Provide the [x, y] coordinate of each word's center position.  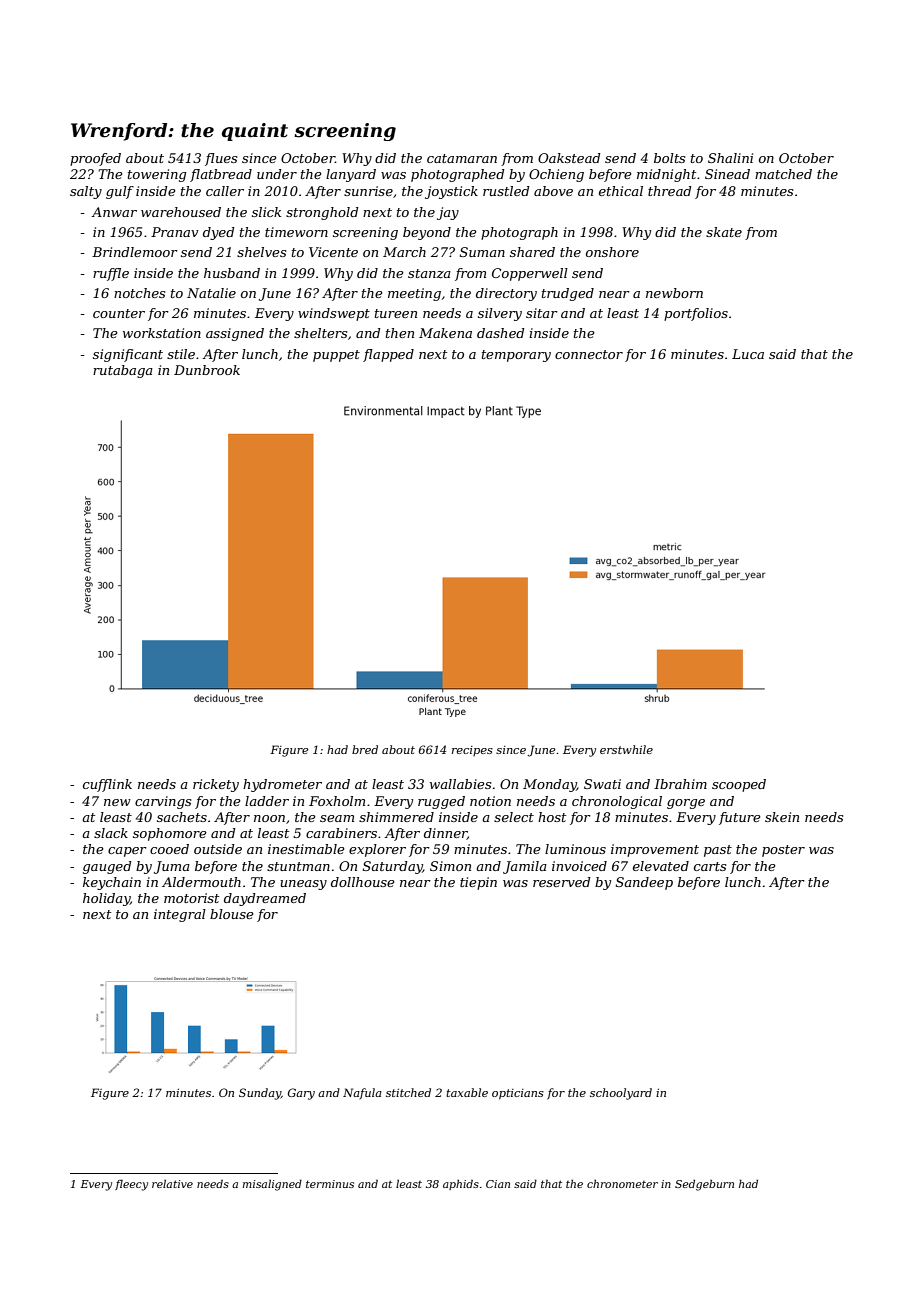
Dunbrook [207, 370]
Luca [748, 354]
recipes [472, 751]
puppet [336, 356]
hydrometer [282, 785]
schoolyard [621, 1094]
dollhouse [363, 882]
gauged [107, 867]
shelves [261, 252]
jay [448, 213]
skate [724, 232]
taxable [467, 1092]
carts [710, 866]
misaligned [272, 1185]
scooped [739, 785]
